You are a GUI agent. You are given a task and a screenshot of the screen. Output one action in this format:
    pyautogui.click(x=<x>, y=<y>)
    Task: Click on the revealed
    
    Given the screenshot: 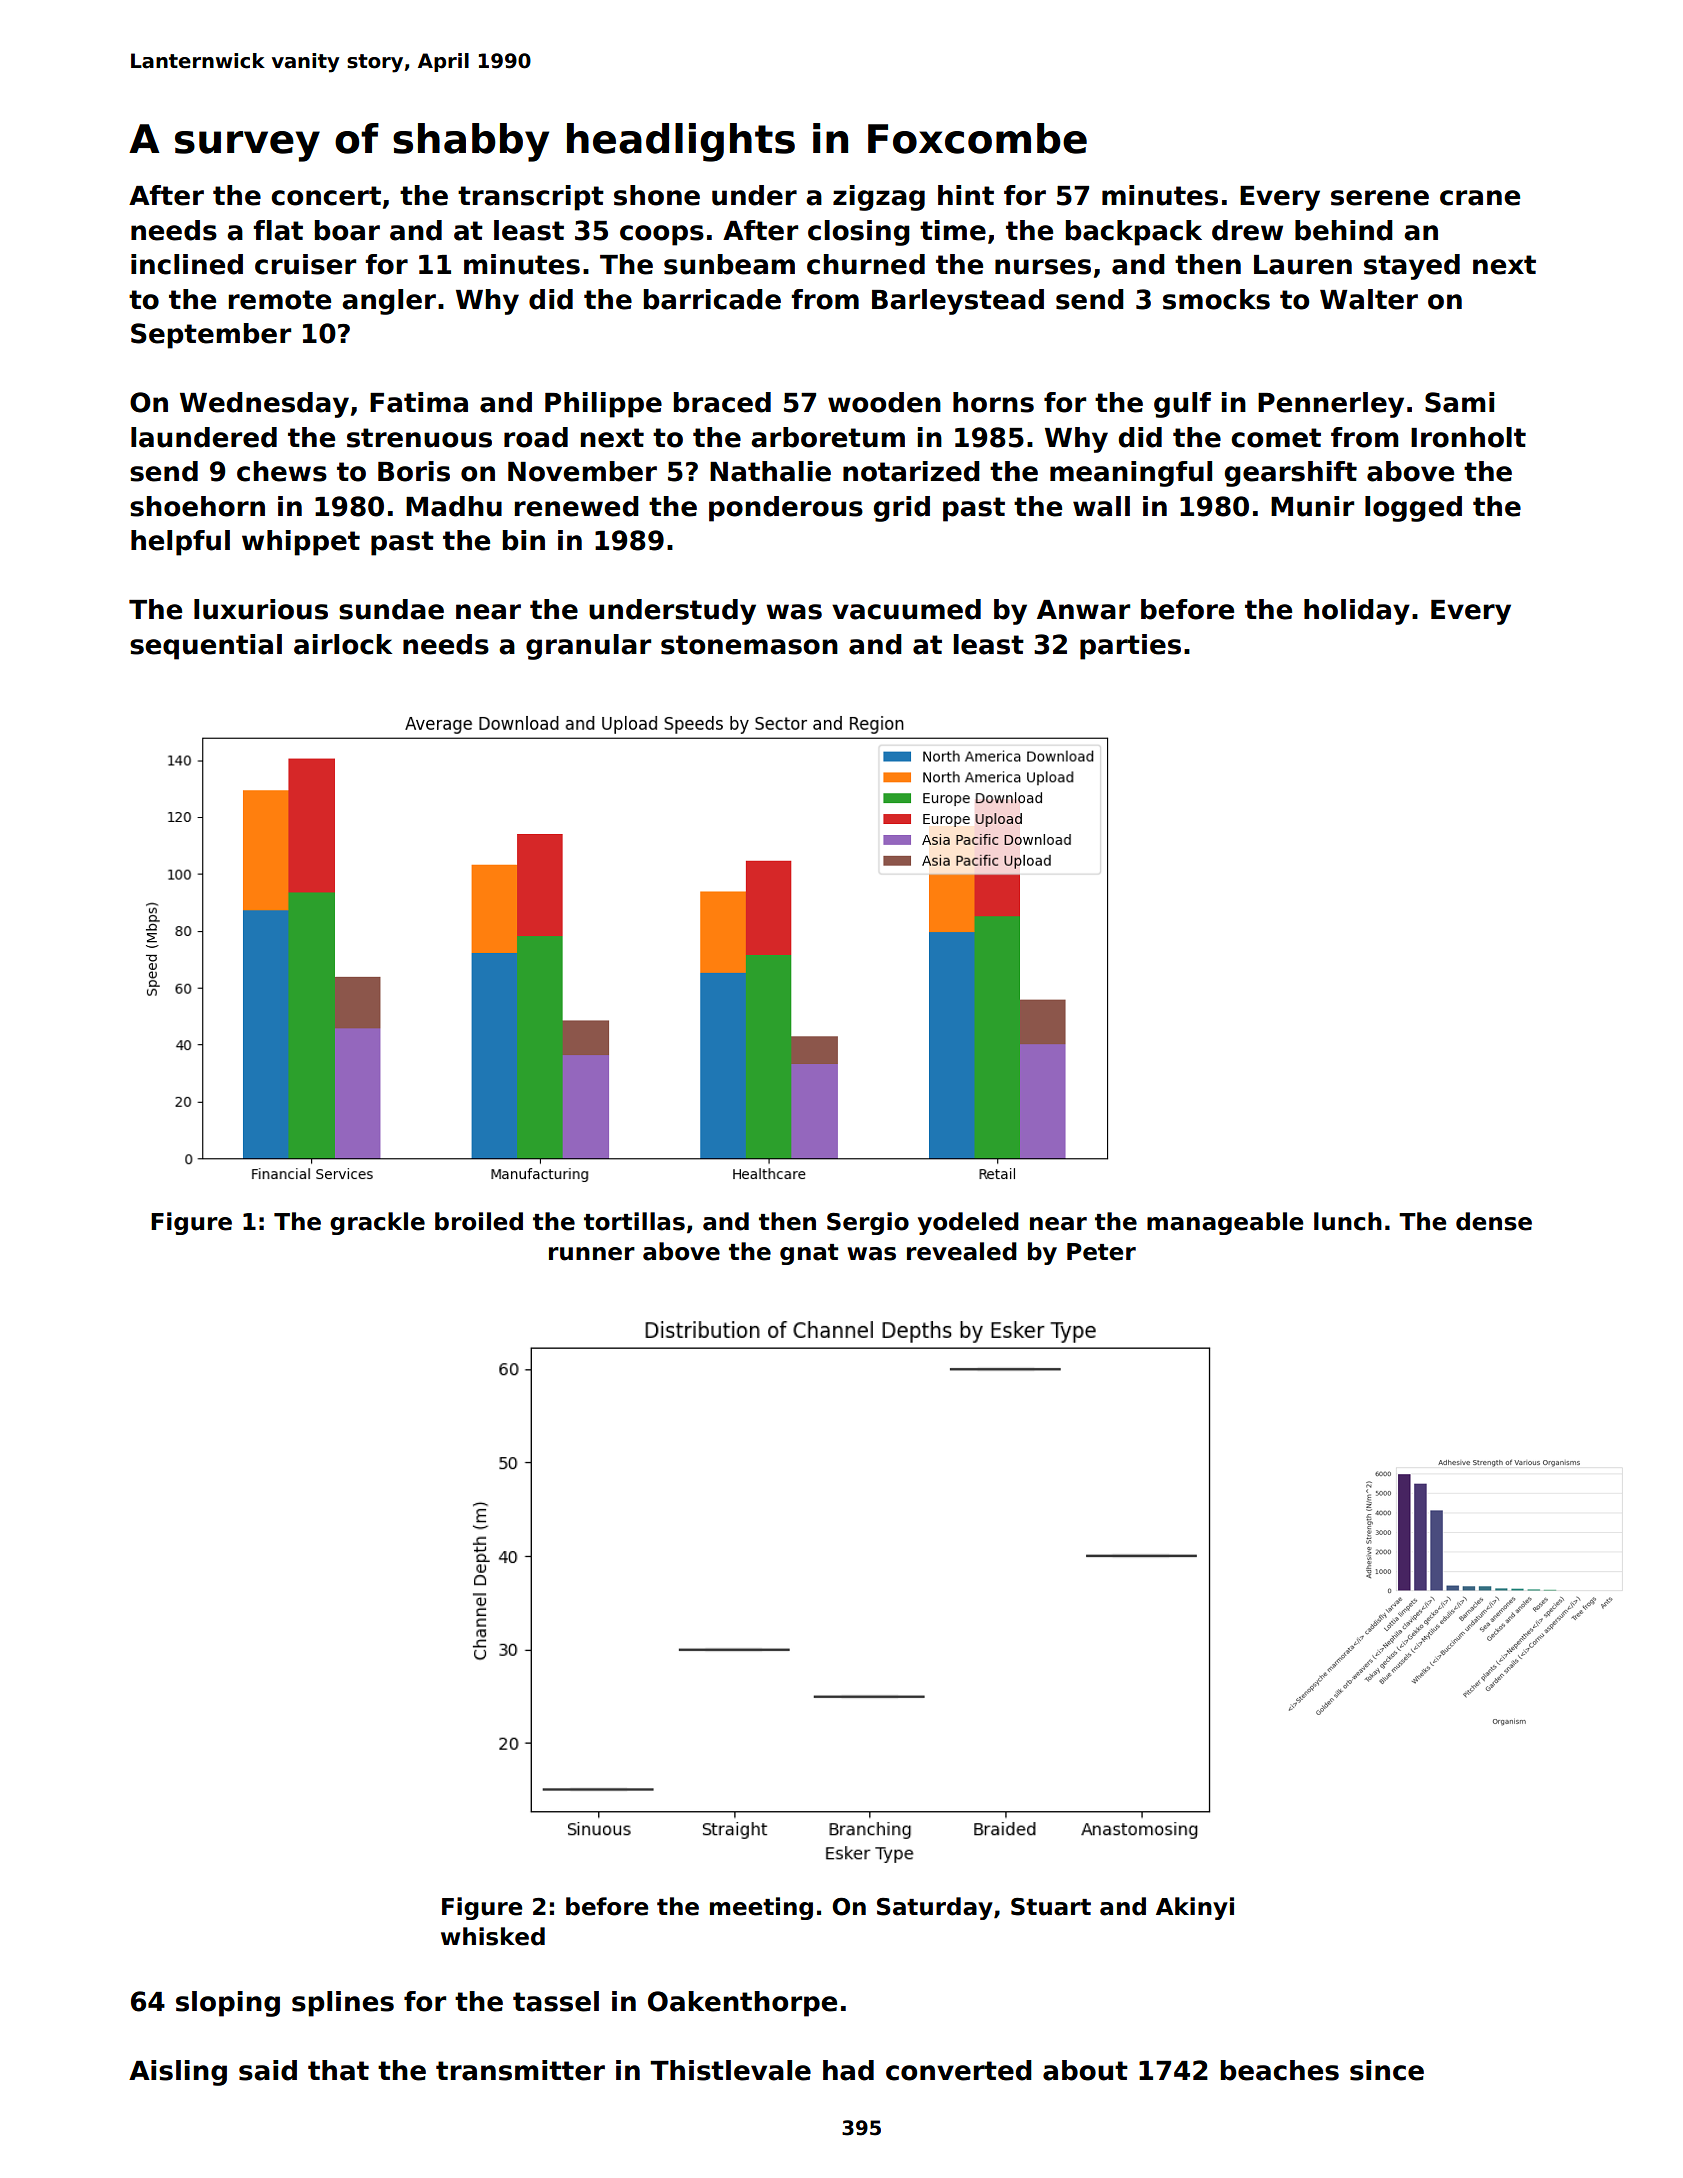 What is the action you would take?
    pyautogui.click(x=962, y=1251)
